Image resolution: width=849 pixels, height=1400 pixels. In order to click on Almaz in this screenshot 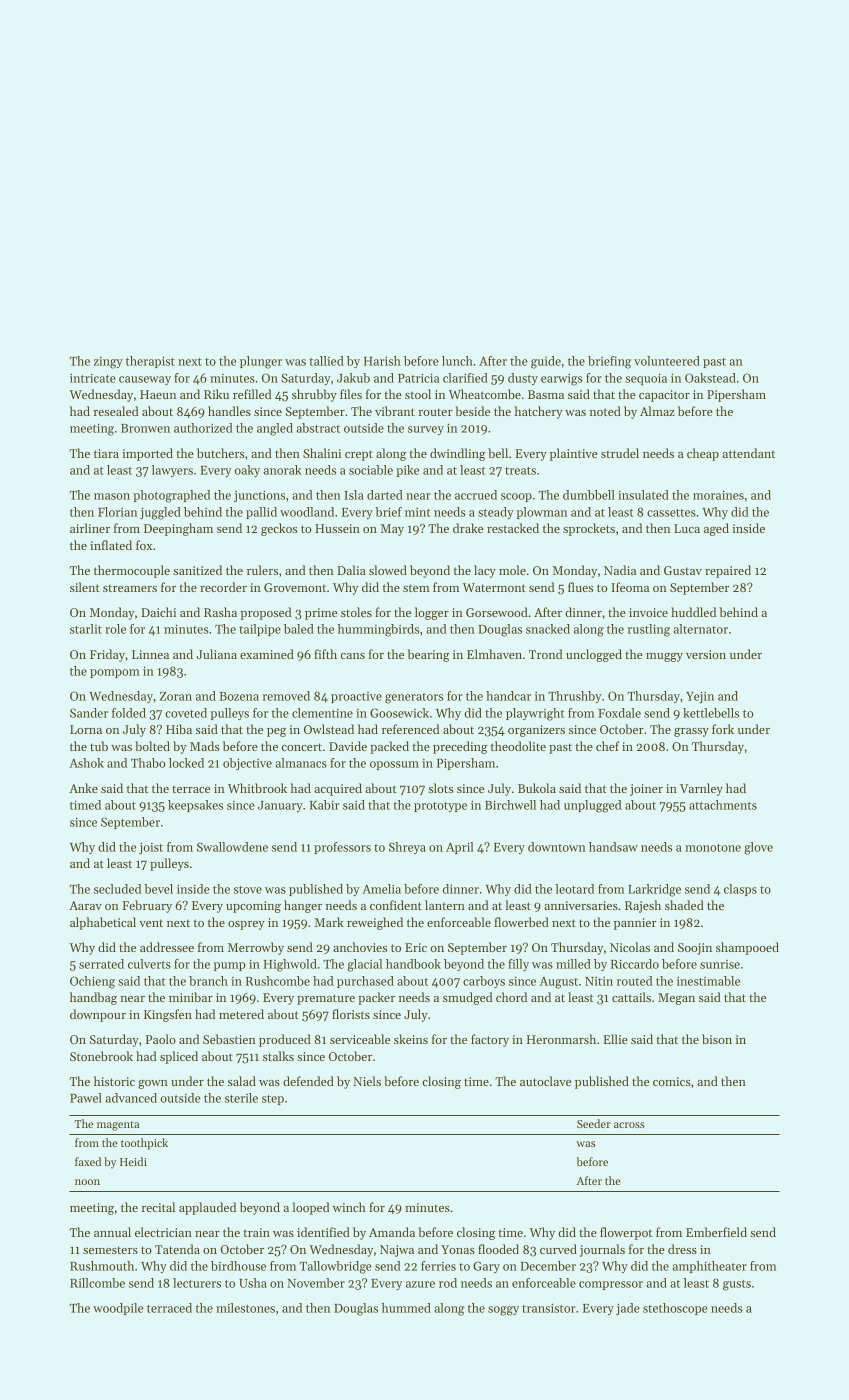, I will do `click(657, 411)`.
